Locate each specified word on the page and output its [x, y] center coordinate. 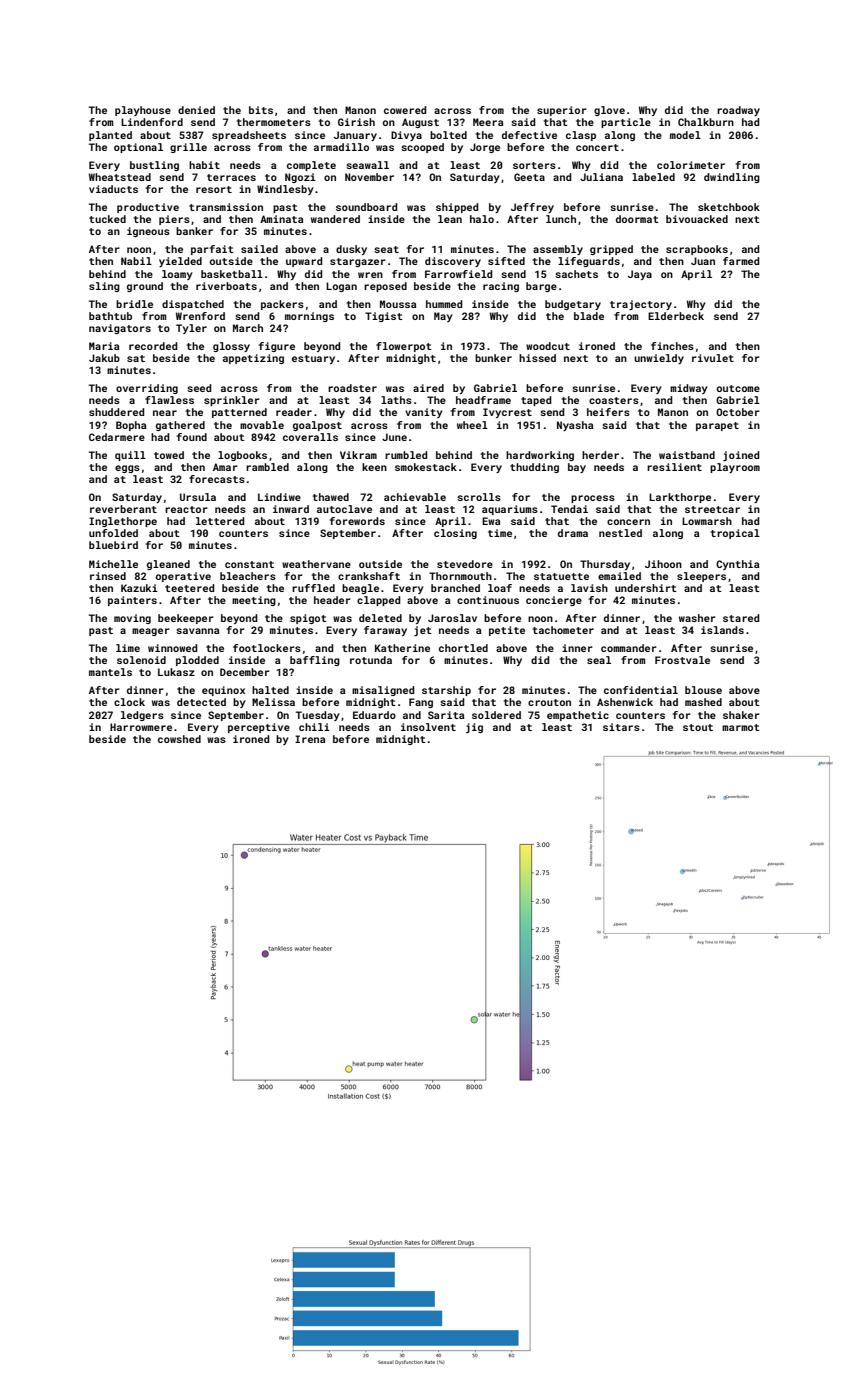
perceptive [259, 728]
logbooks [242, 456]
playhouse [143, 111]
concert [597, 147]
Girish [356, 122]
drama [573, 533]
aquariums [510, 510]
